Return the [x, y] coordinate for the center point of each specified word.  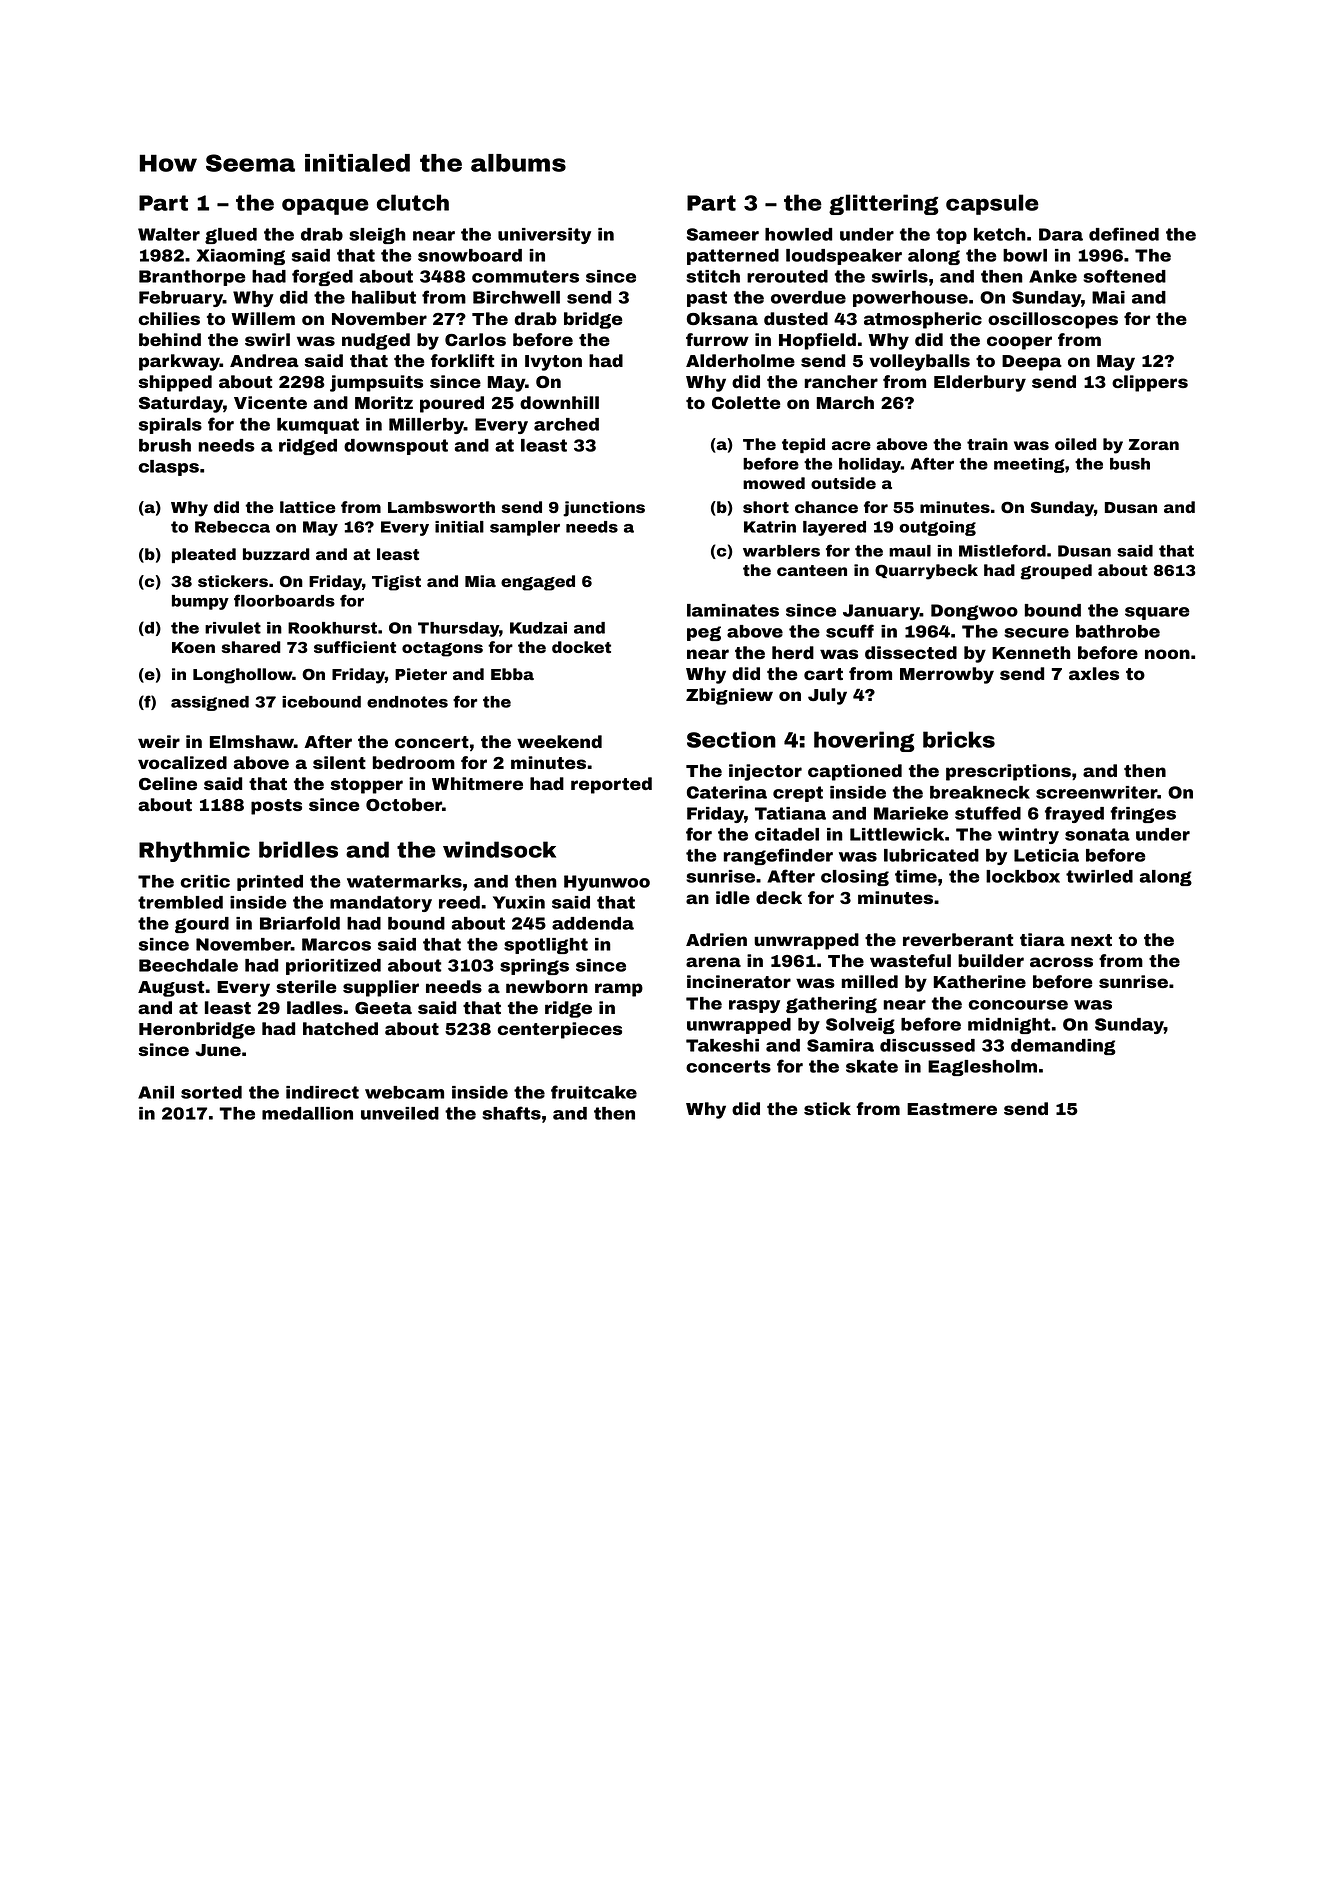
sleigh [377, 236]
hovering [864, 741]
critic [205, 881]
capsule [992, 204]
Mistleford [1002, 550]
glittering [884, 204]
